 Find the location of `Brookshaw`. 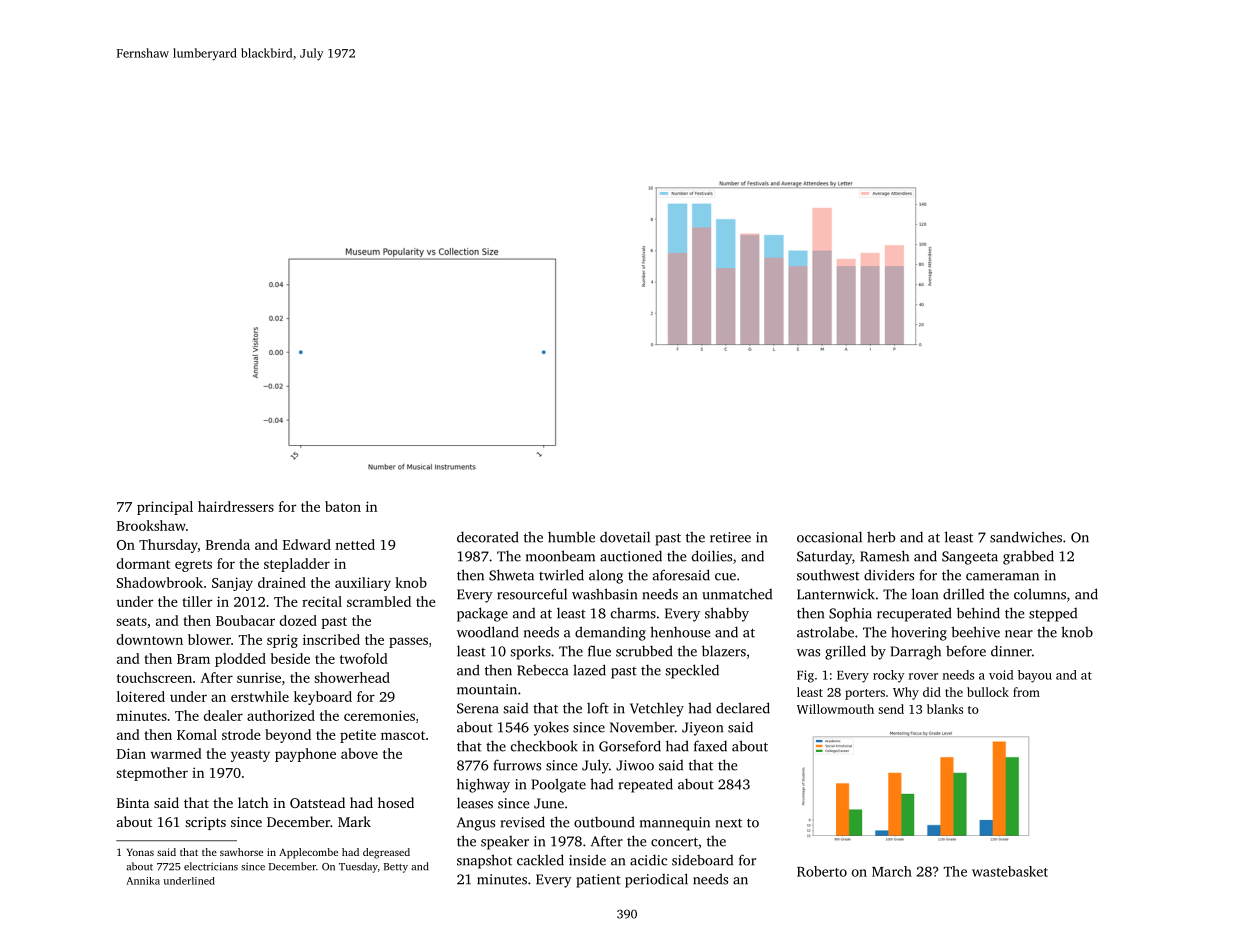

Brookshaw is located at coordinates (151, 525).
